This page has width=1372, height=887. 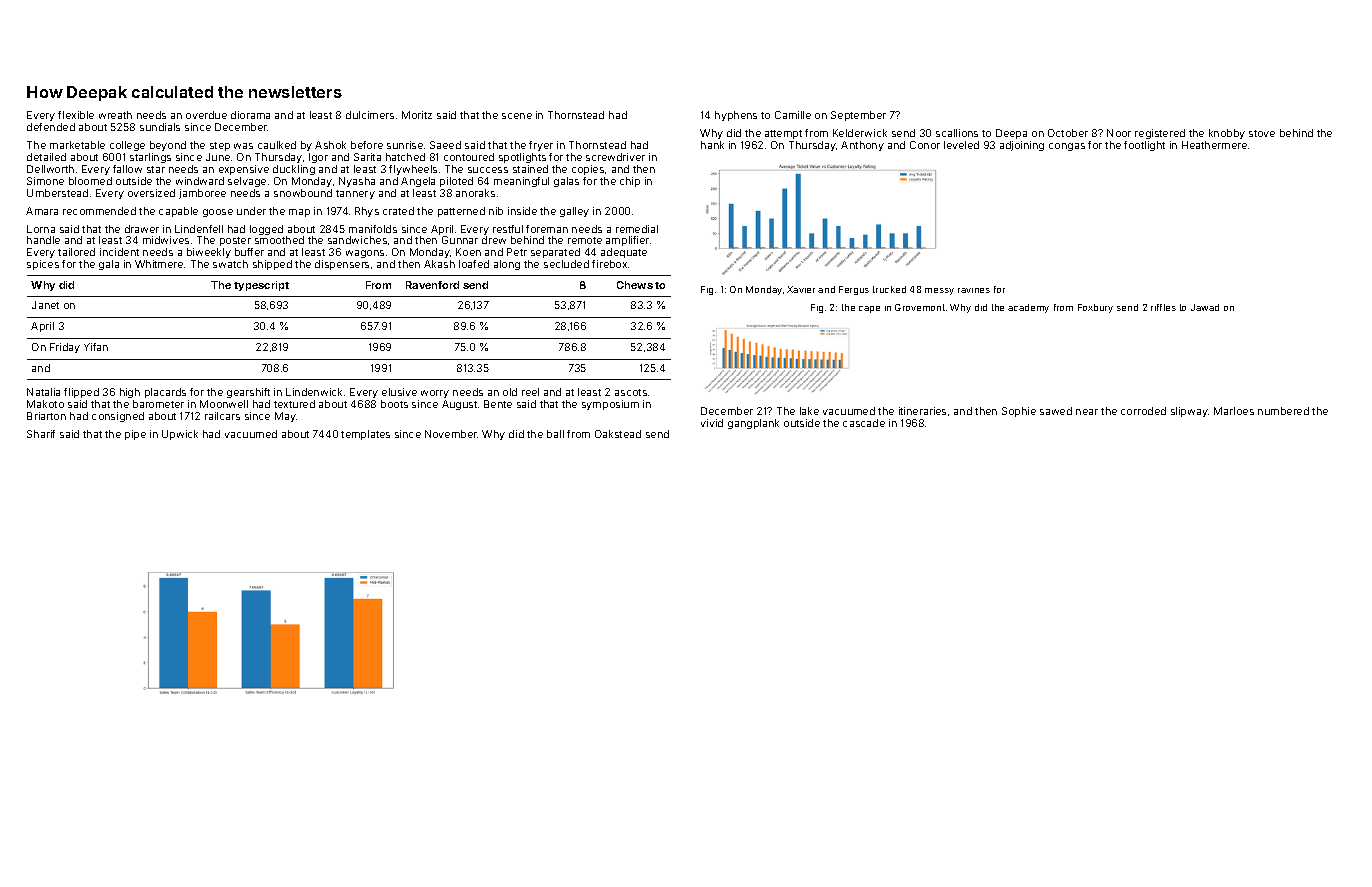 What do you see at coordinates (1205, 307) in the page?
I see `Jawad` at bounding box center [1205, 307].
